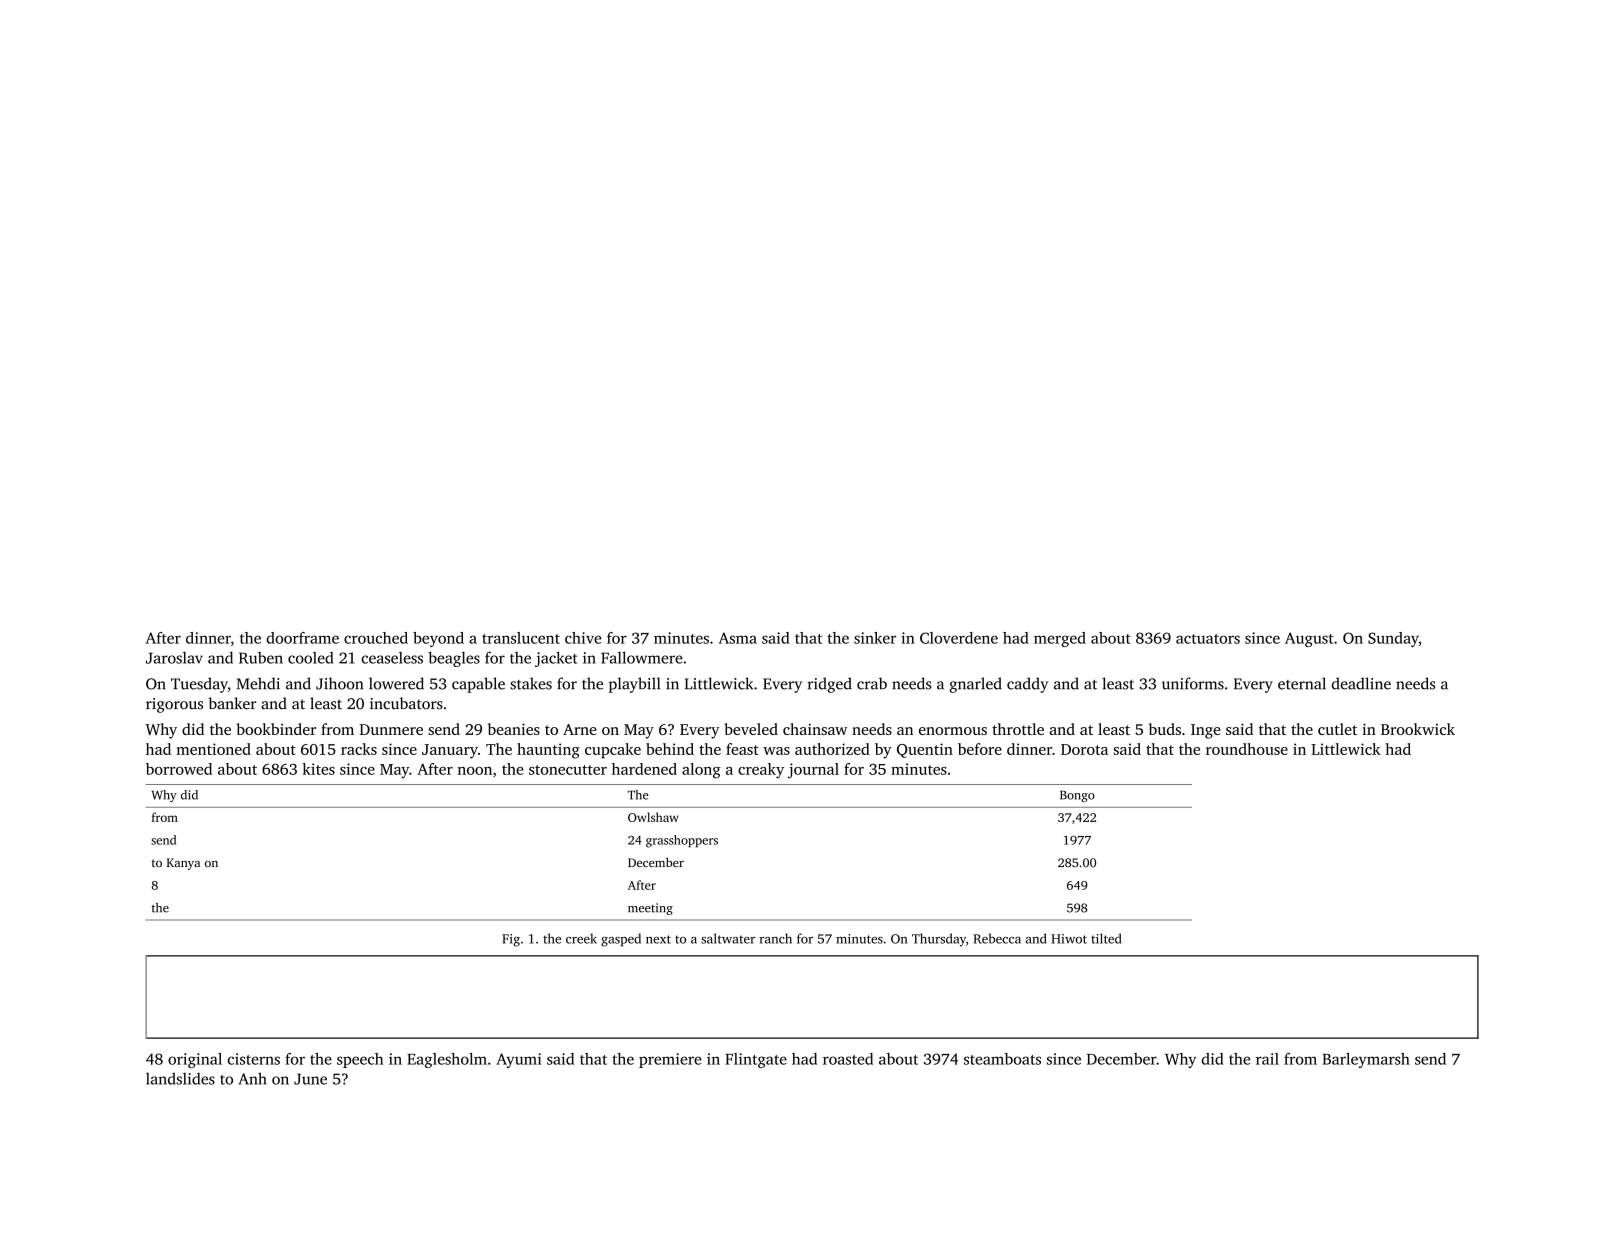 Image resolution: width=1624 pixels, height=1255 pixels. What do you see at coordinates (174, 658) in the screenshot?
I see `Jaroslav` at bounding box center [174, 658].
